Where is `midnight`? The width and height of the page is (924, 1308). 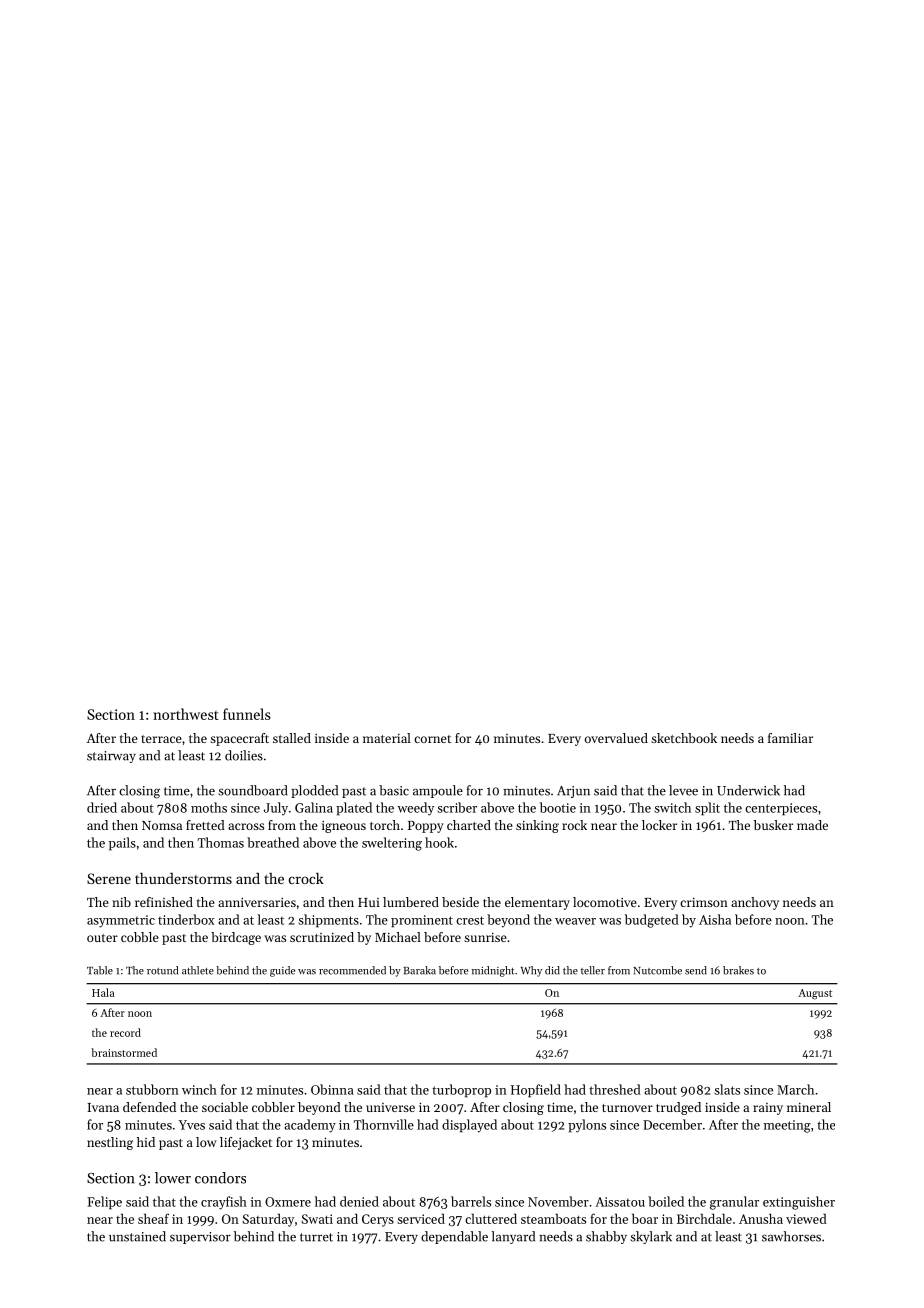 midnight is located at coordinates (493, 971).
